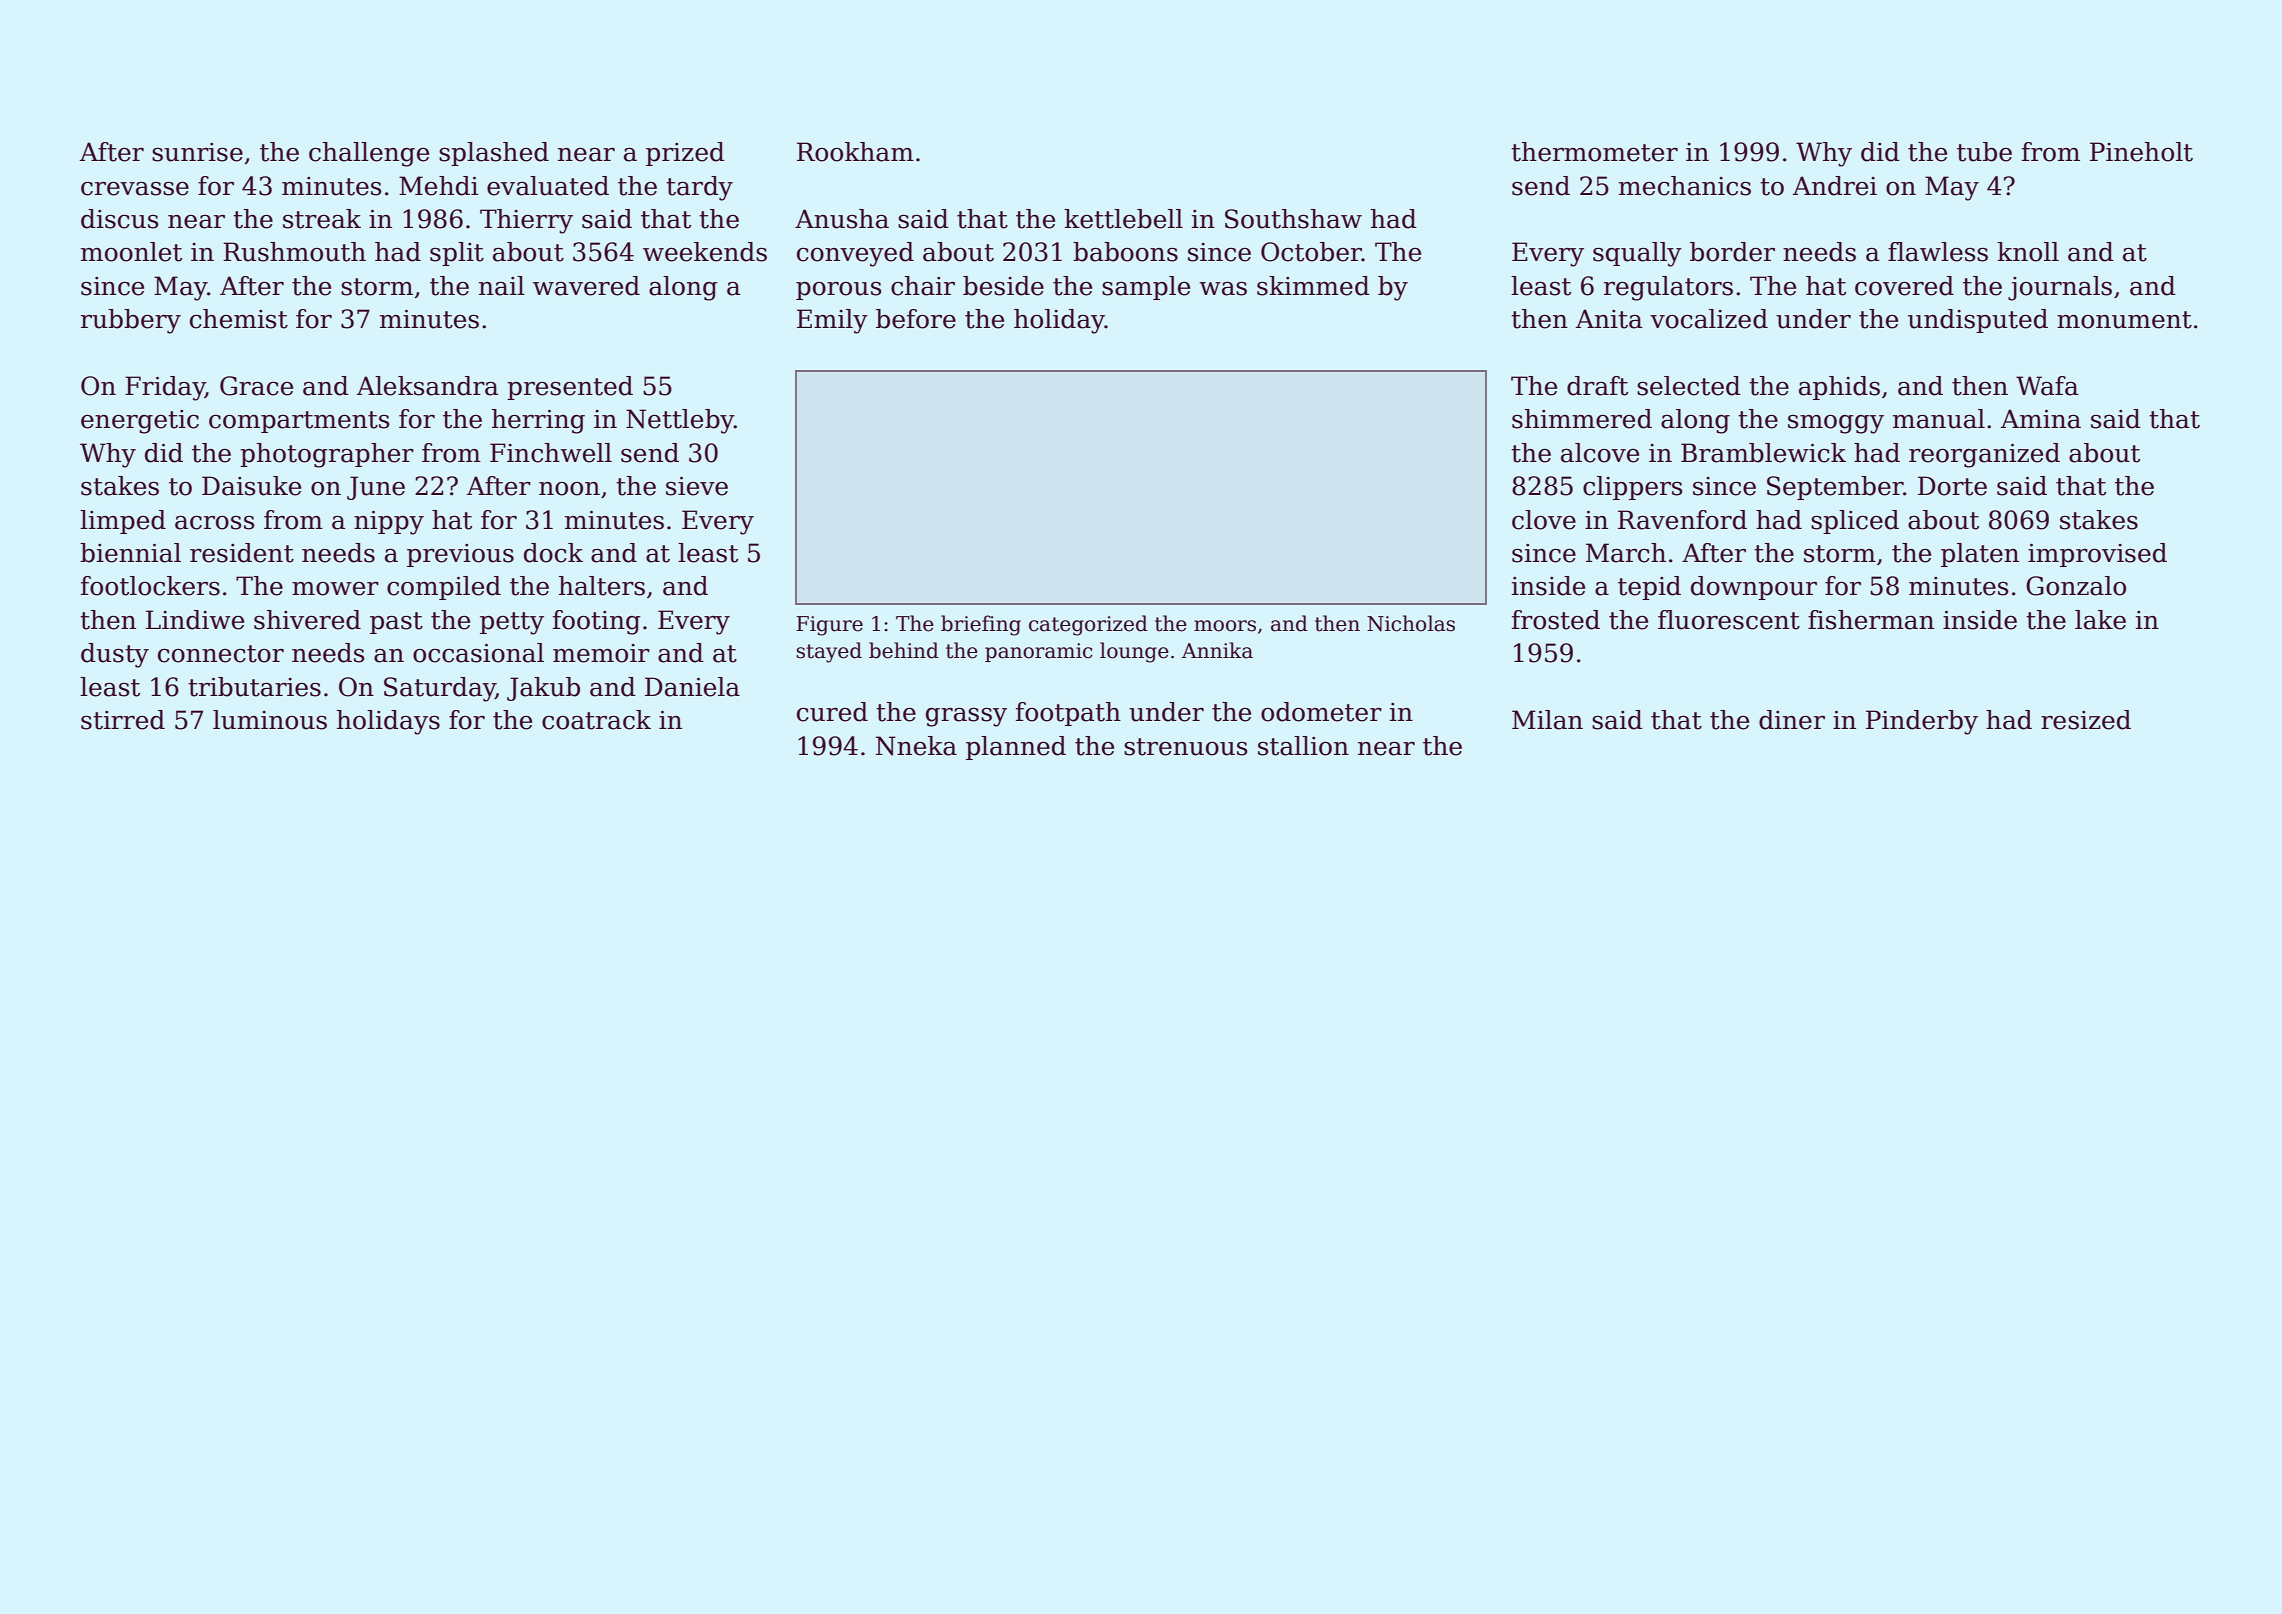 Image resolution: width=2282 pixels, height=1614 pixels. Describe the element at coordinates (1835, 488) in the document. I see `September` at that location.
